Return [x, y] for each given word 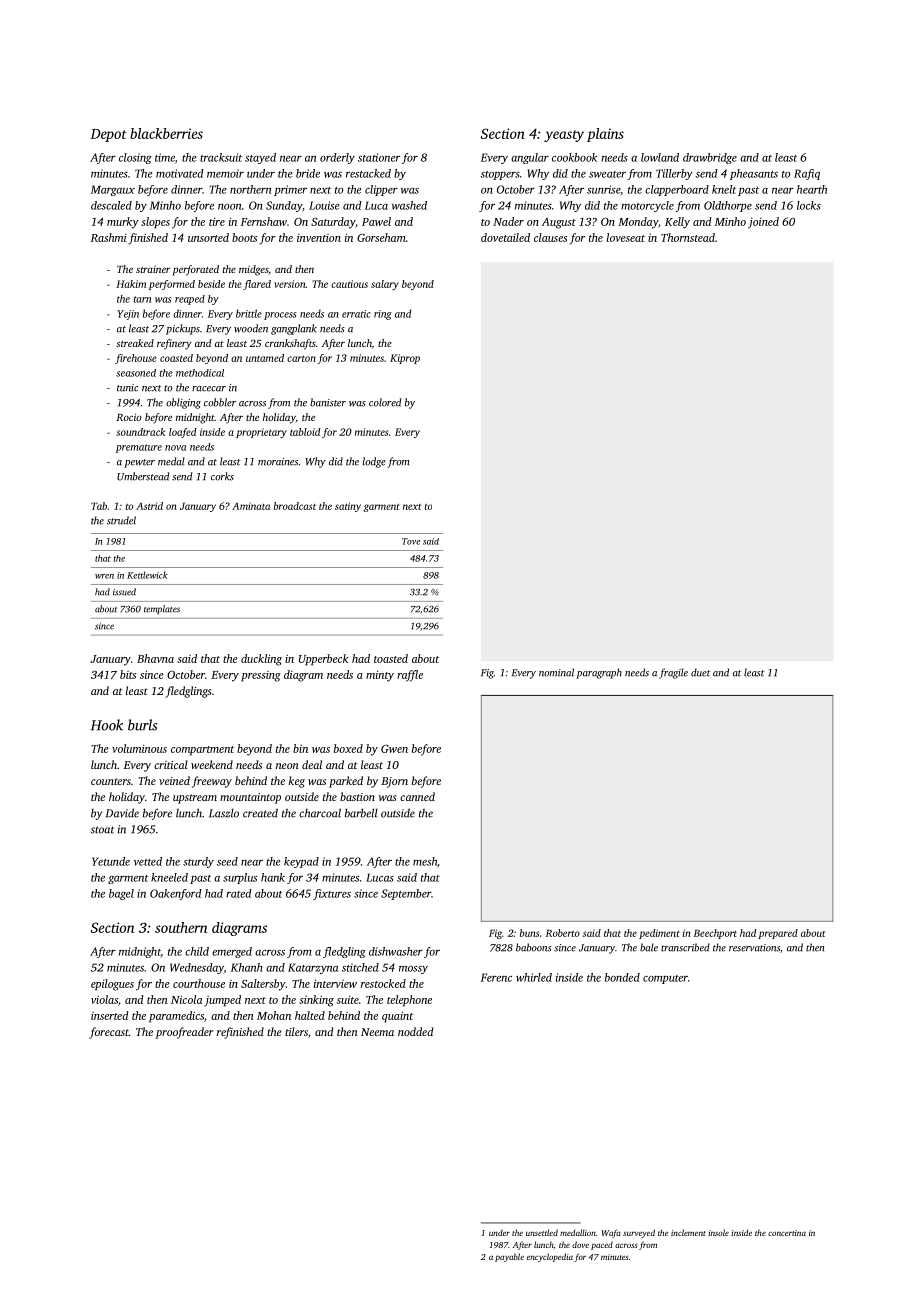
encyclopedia [550, 1257]
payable [509, 1257]
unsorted [208, 237]
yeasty [564, 136]
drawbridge [710, 158]
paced [602, 1245]
